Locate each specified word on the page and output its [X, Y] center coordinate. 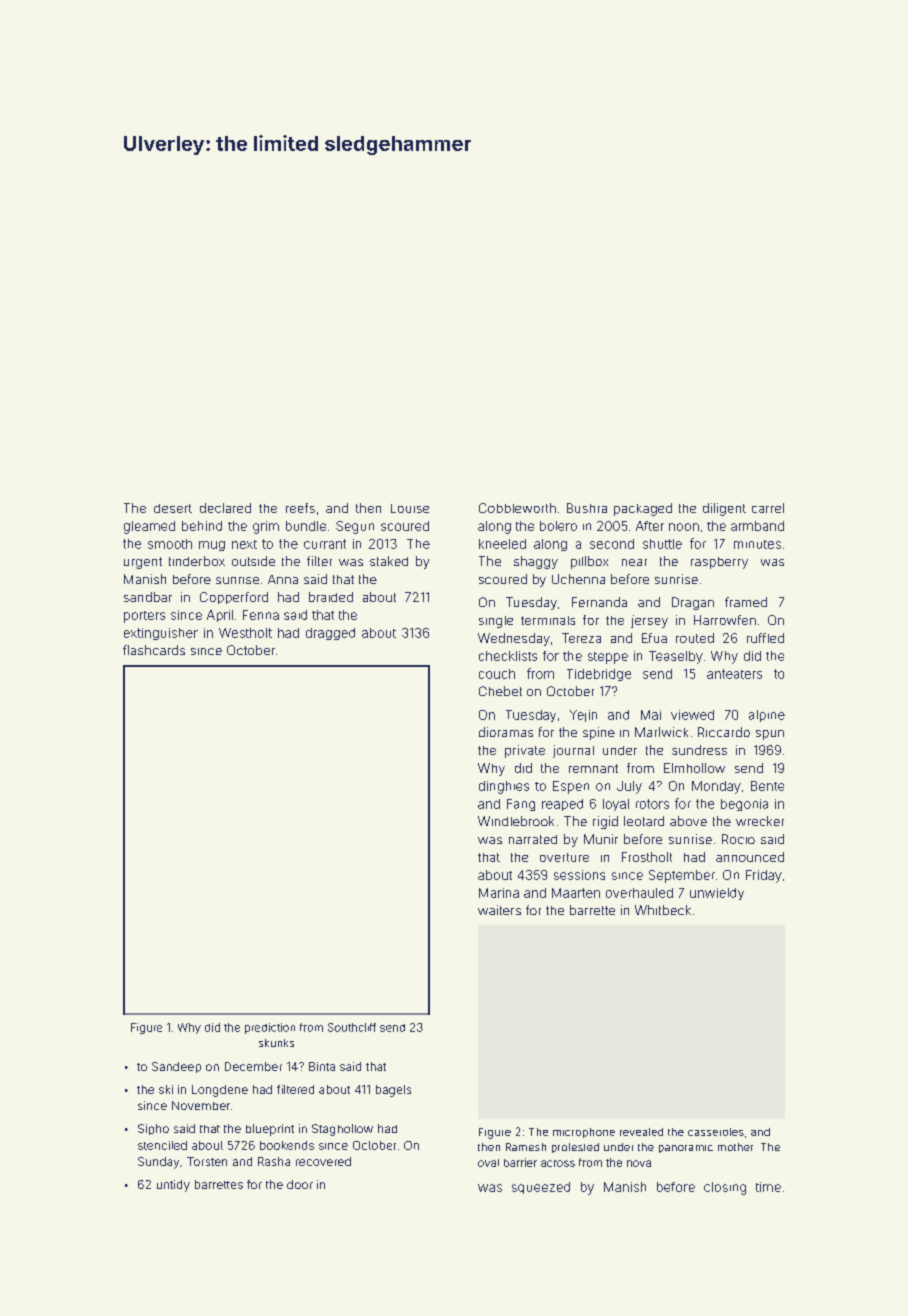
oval [488, 1163]
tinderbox [197, 561]
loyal [616, 805]
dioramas [506, 732]
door [300, 1184]
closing [725, 1188]
